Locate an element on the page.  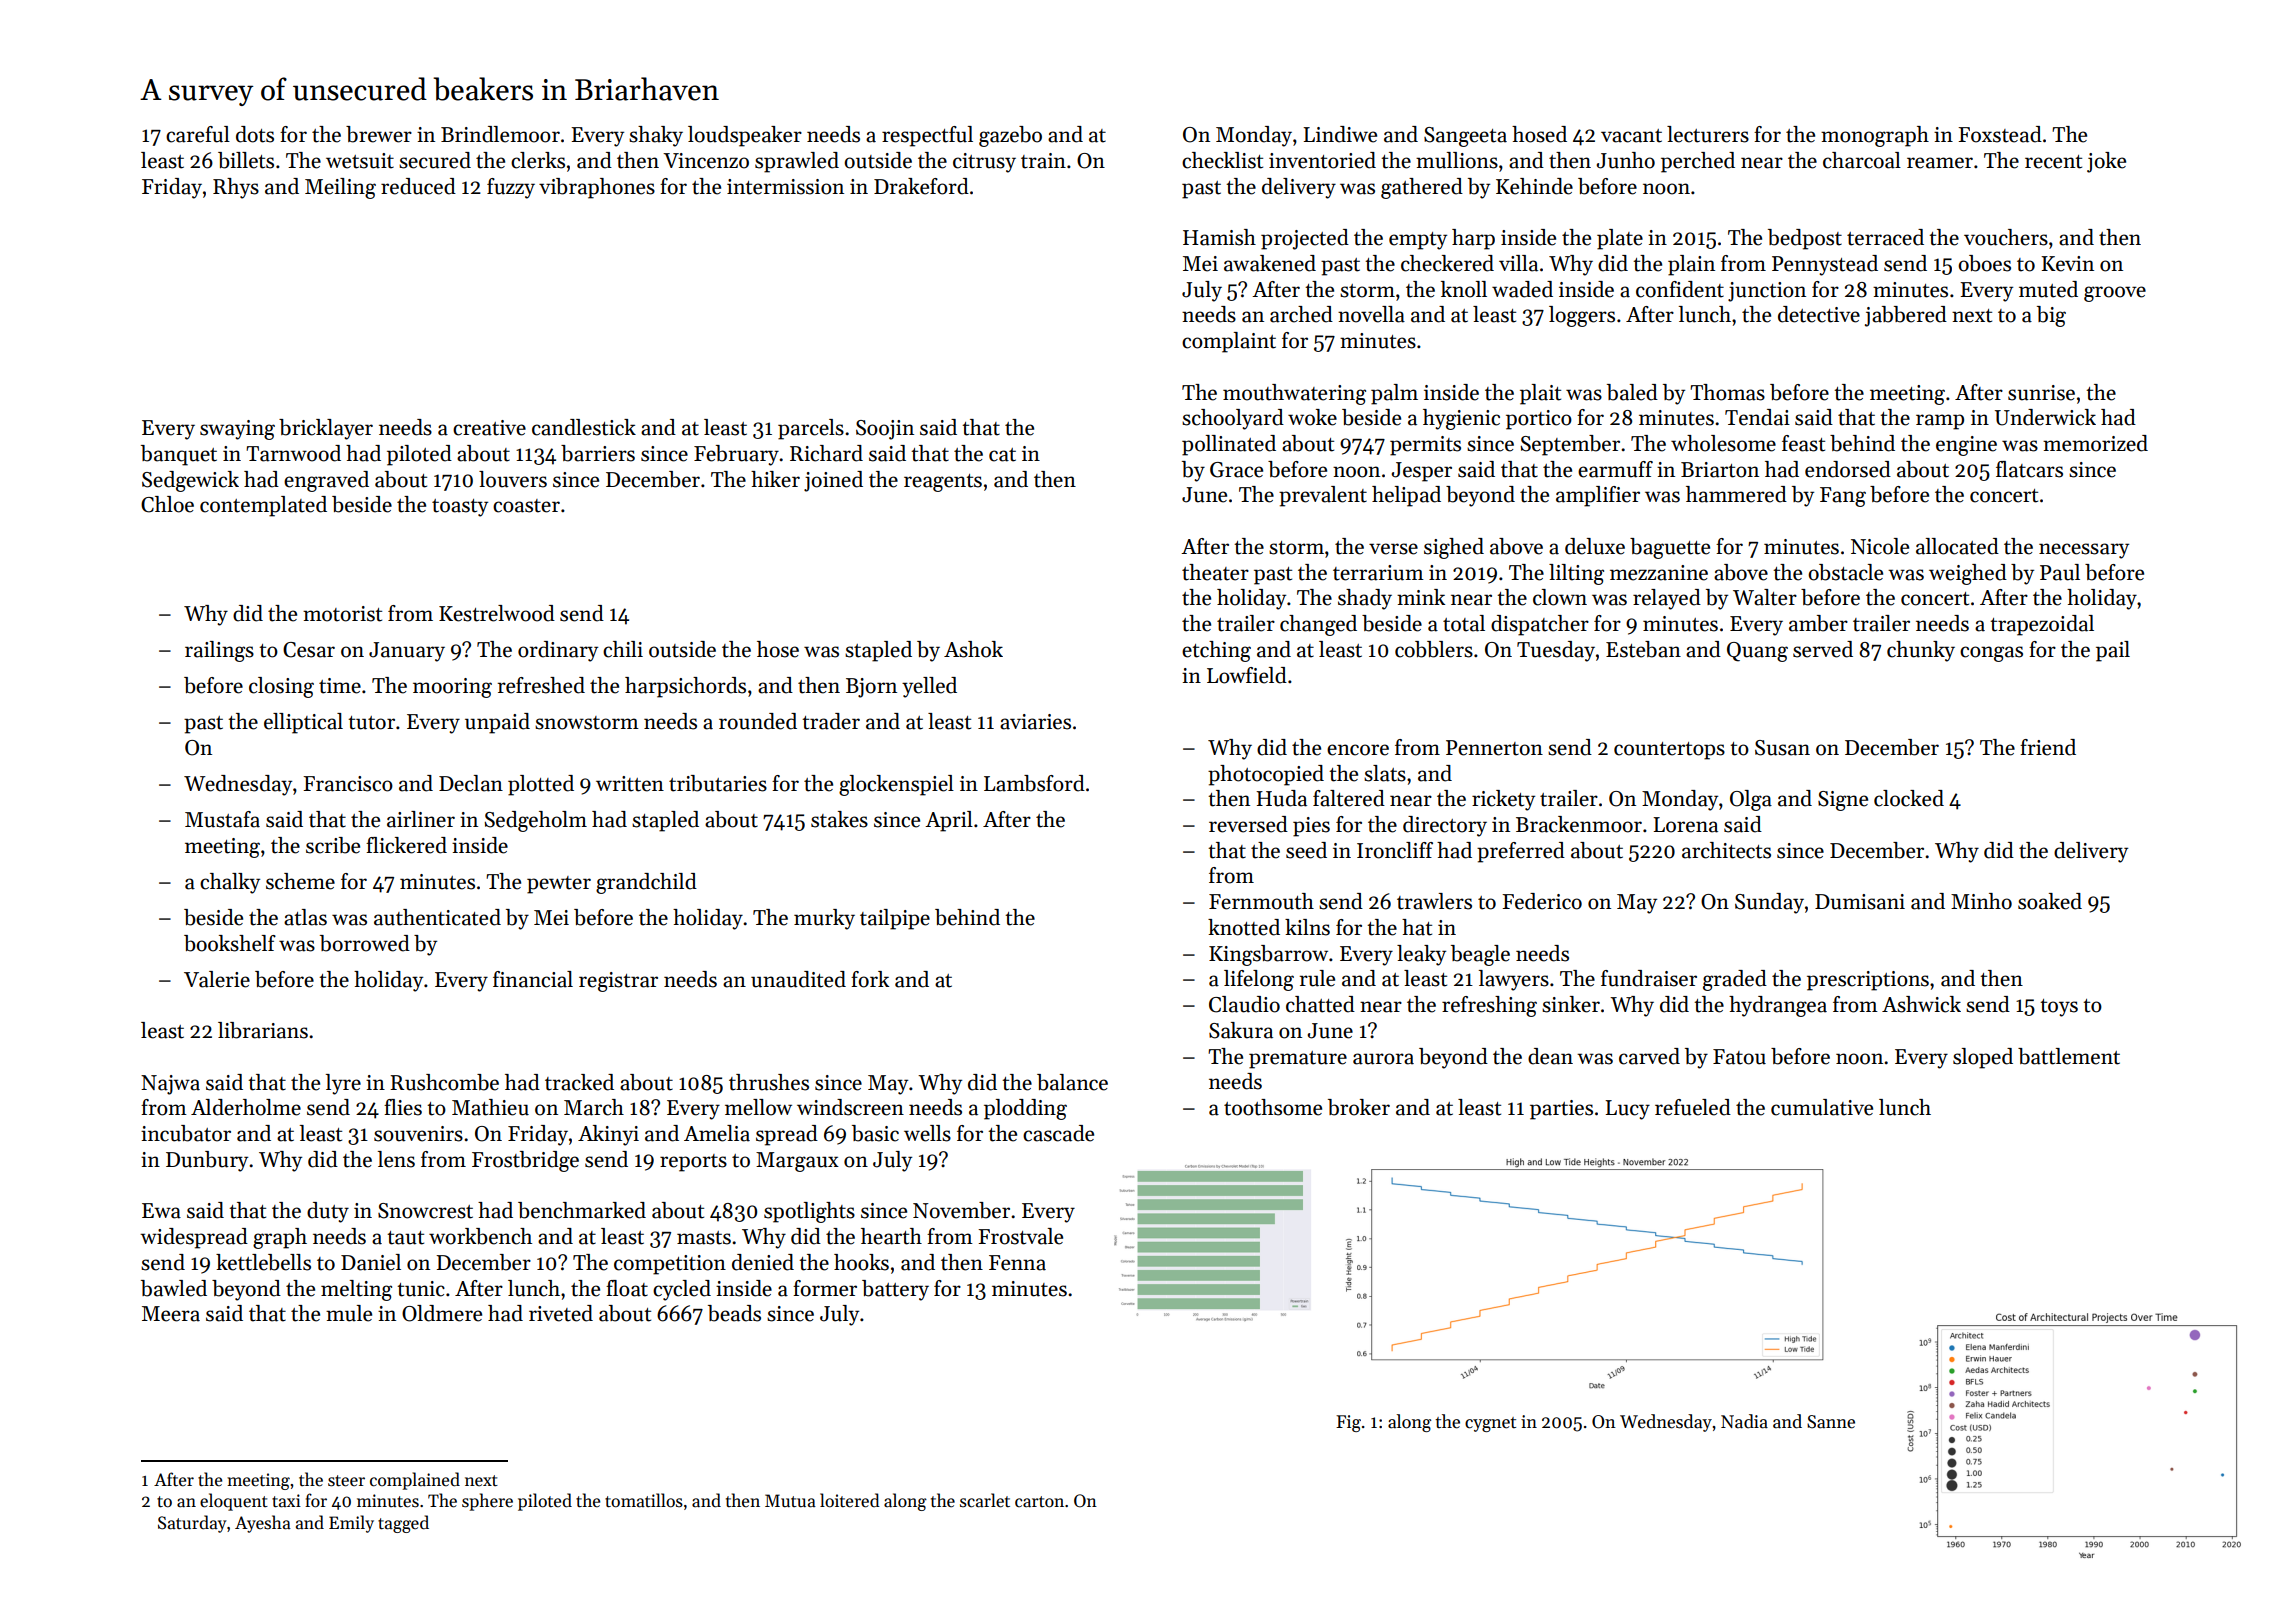
cascade is located at coordinates (1058, 1133).
